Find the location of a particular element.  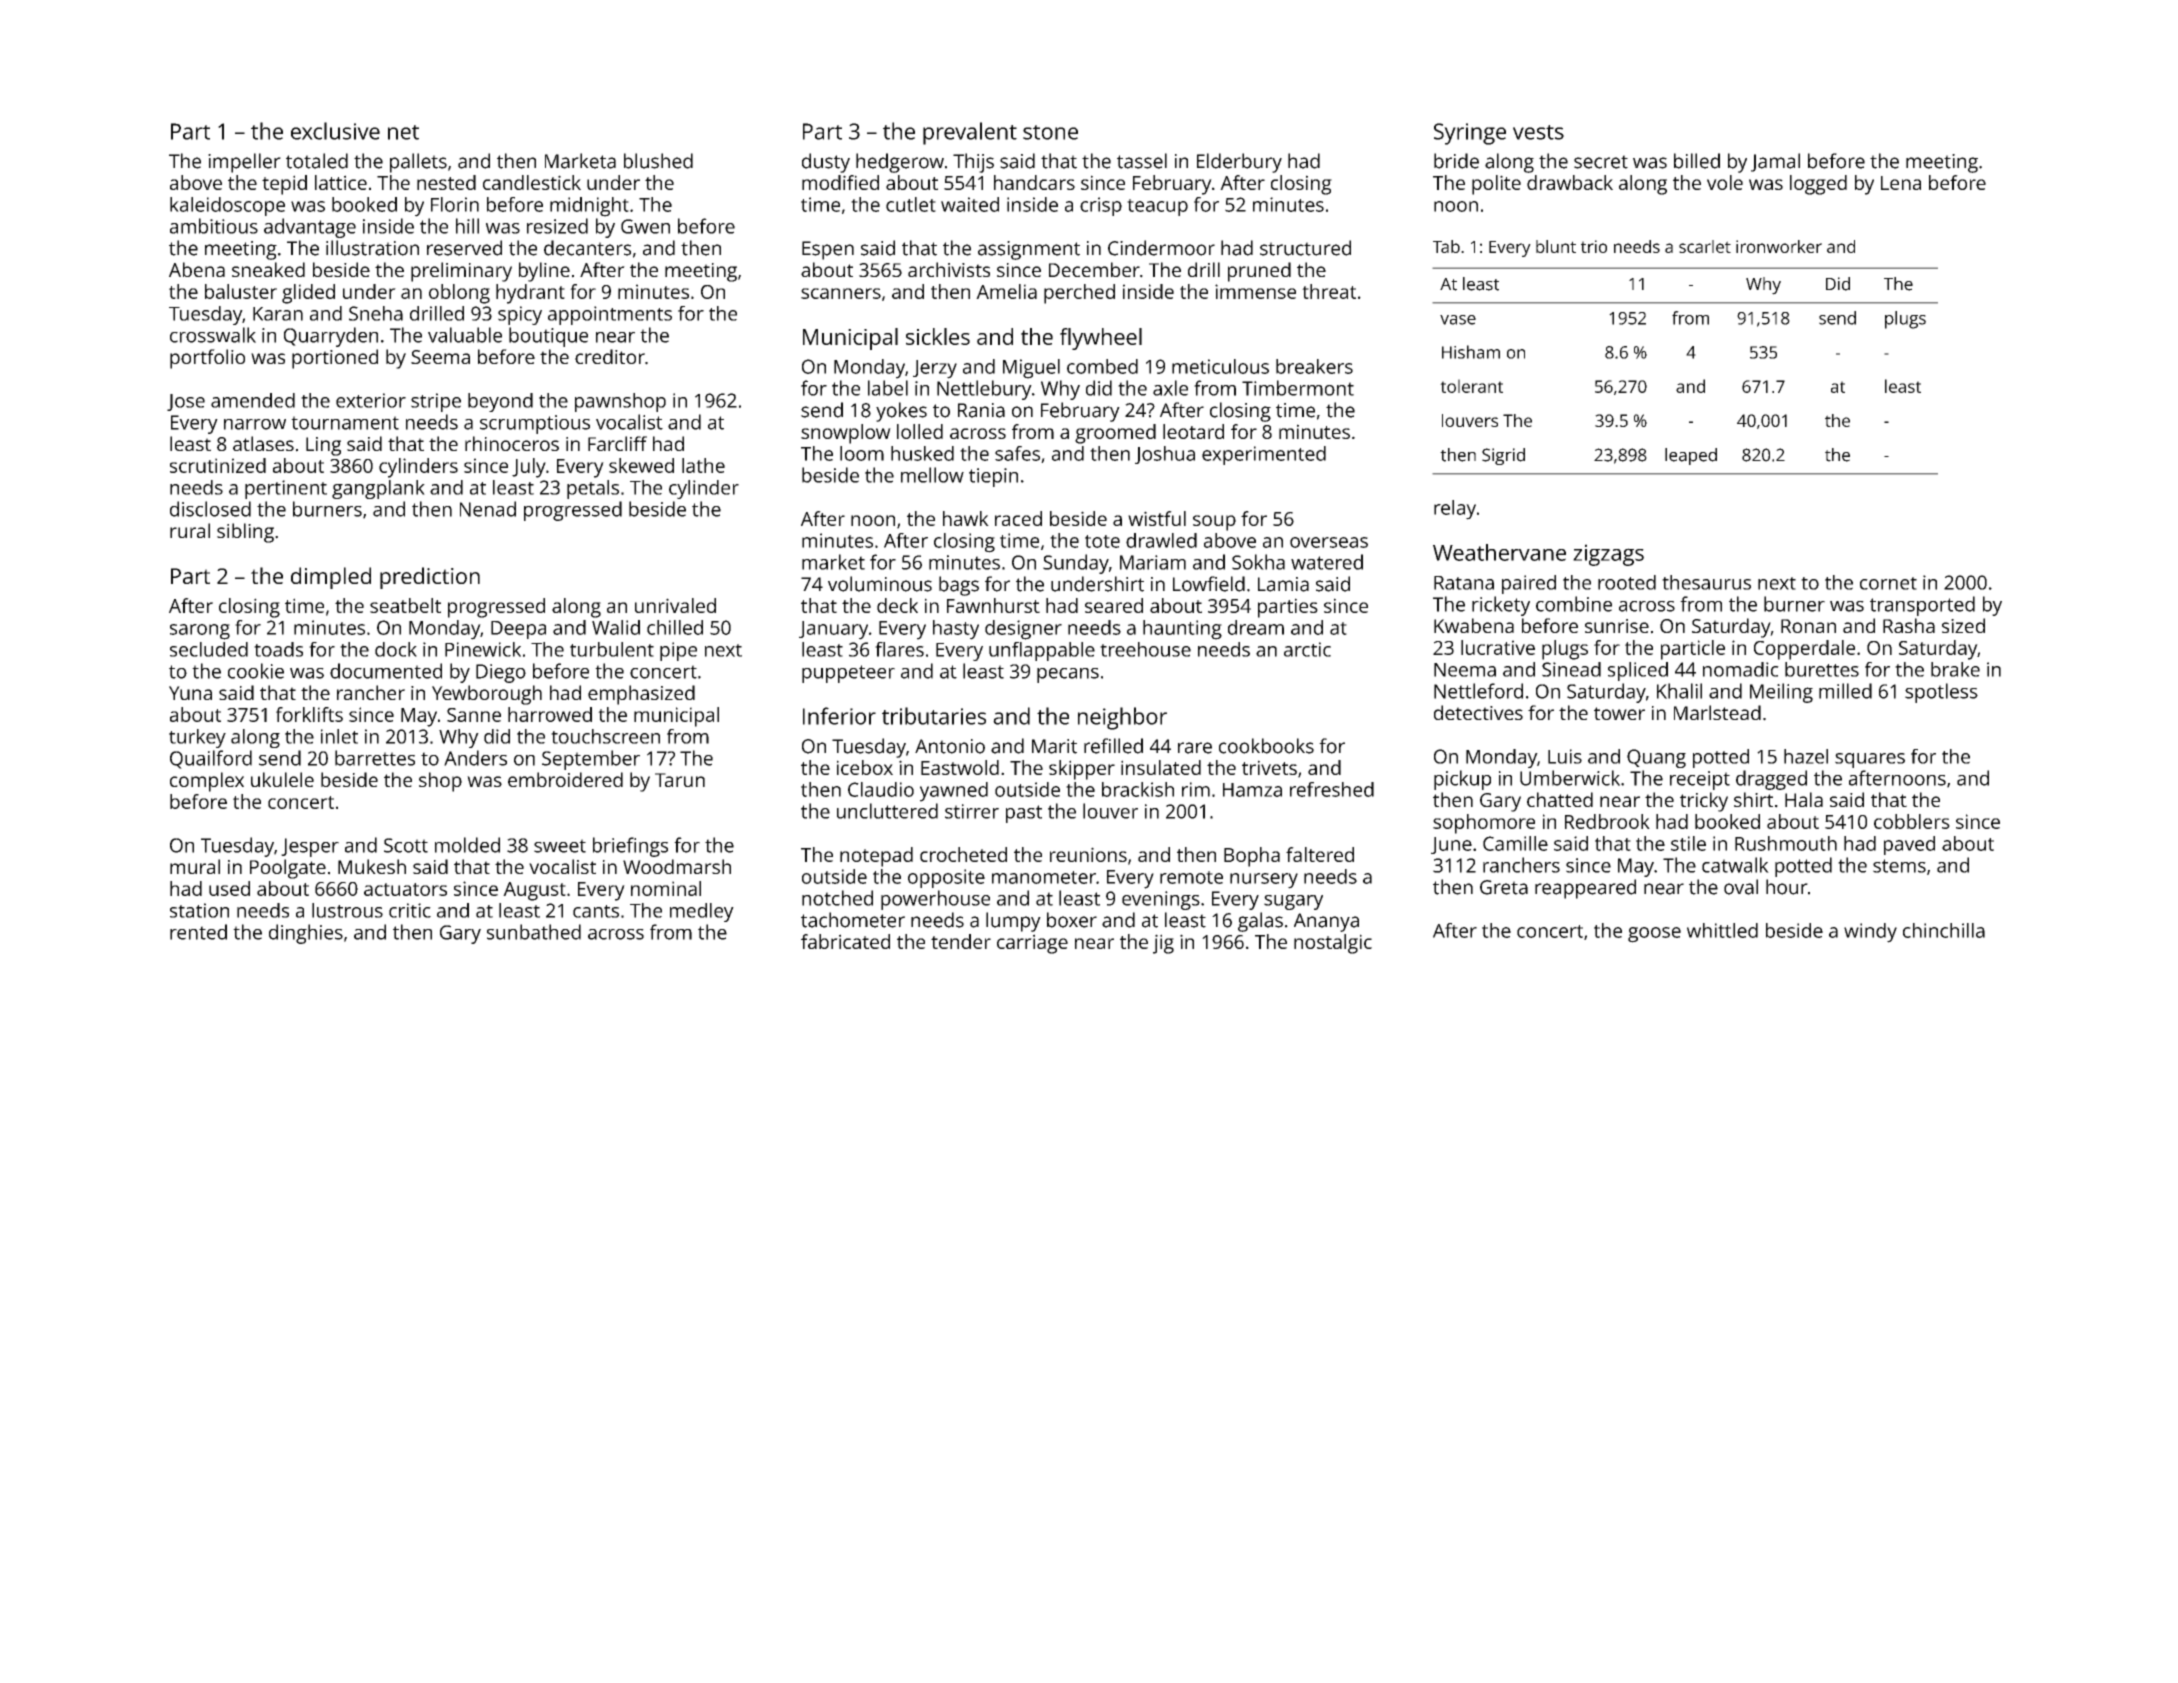

vests is located at coordinates (1538, 132).
